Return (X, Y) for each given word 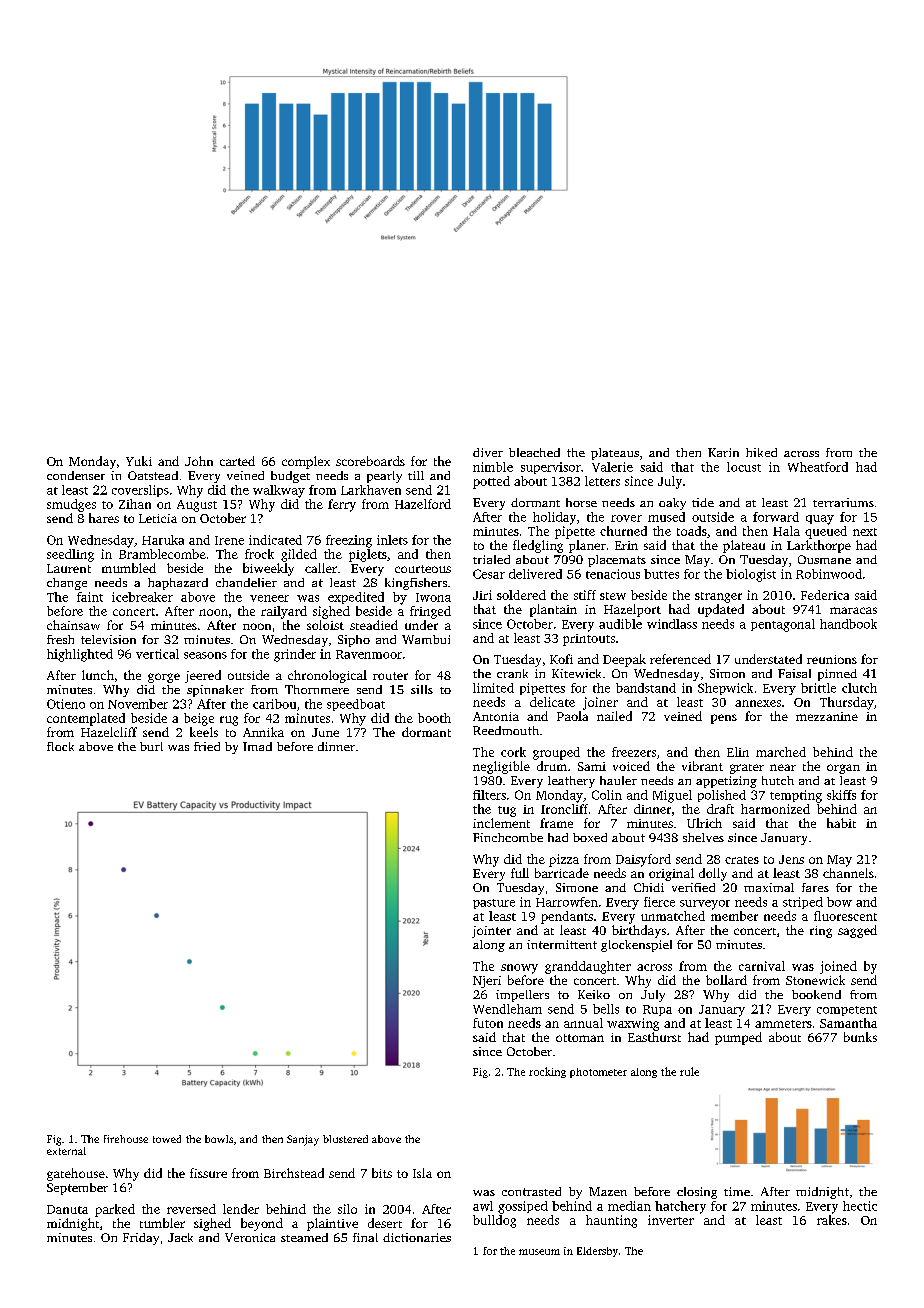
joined (838, 967)
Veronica (250, 1237)
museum (539, 1252)
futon (488, 1023)
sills (422, 689)
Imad (257, 746)
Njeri (487, 982)
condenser (76, 475)
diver (488, 452)
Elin (738, 752)
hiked (761, 452)
